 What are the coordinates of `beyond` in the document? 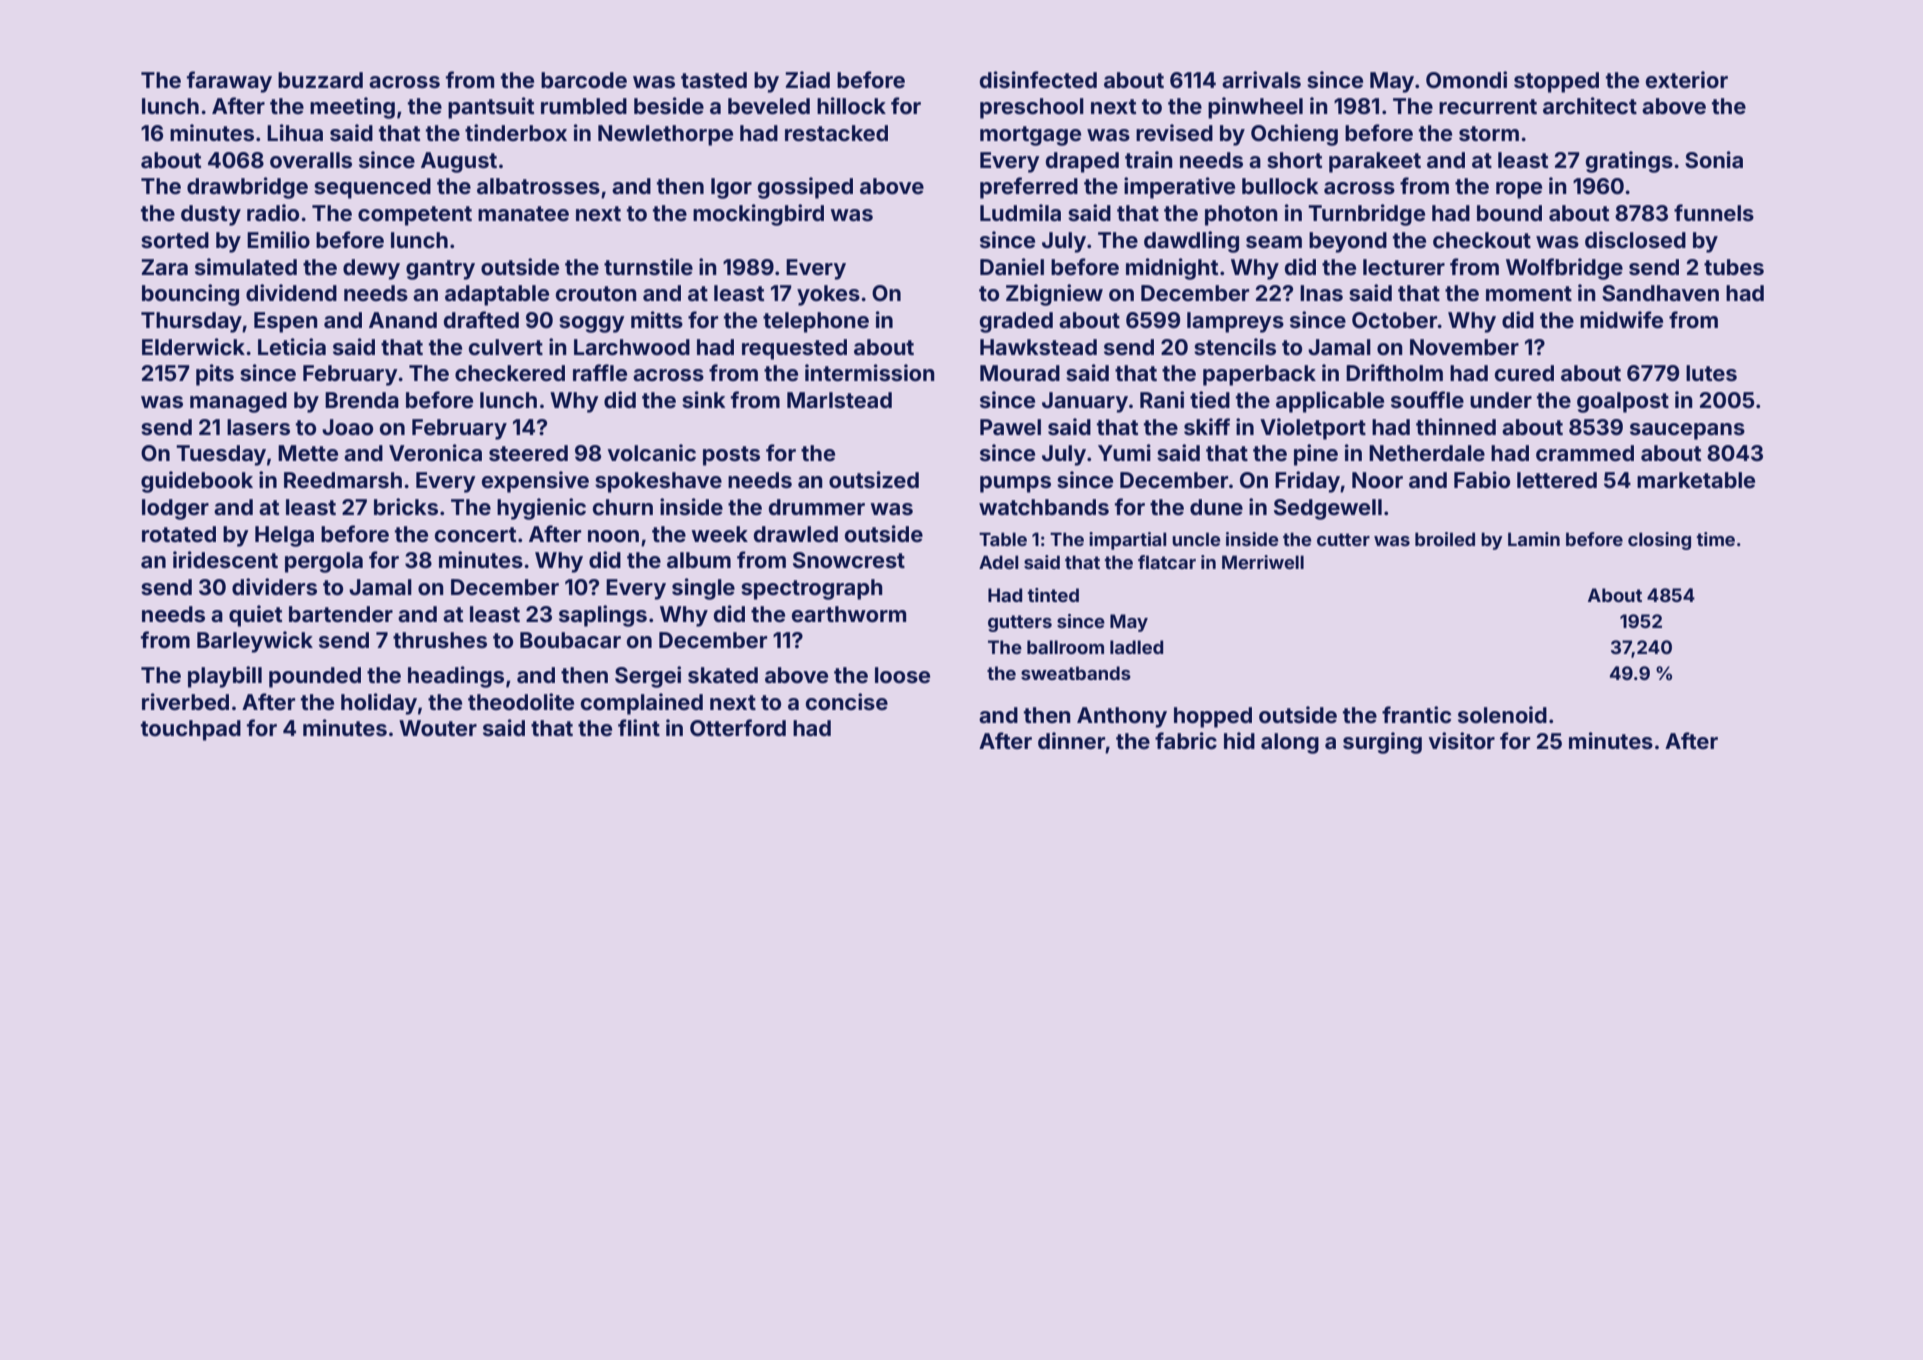 It's located at (1348, 242).
